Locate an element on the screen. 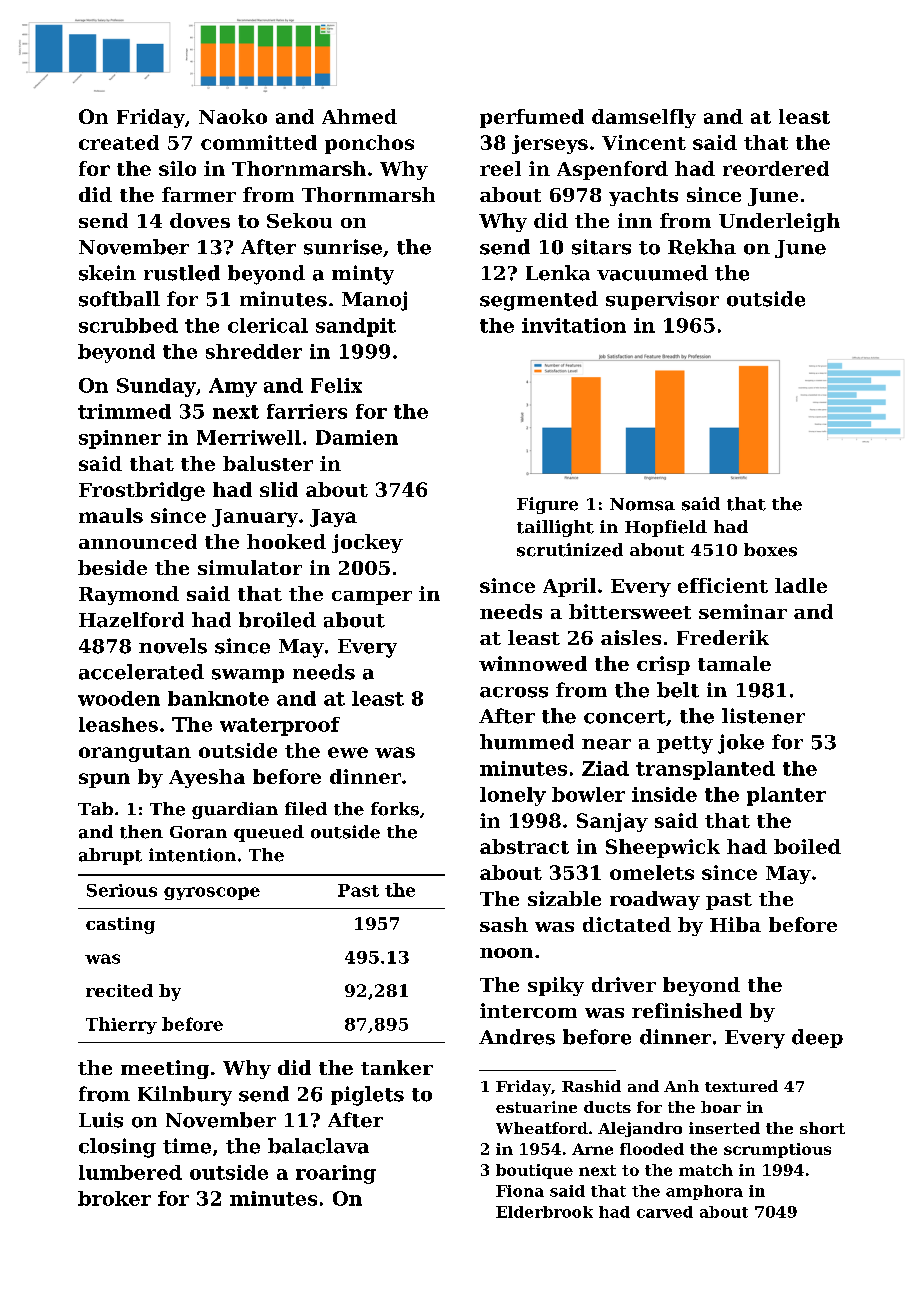 The image size is (924, 1314). guardian is located at coordinates (235, 810).
